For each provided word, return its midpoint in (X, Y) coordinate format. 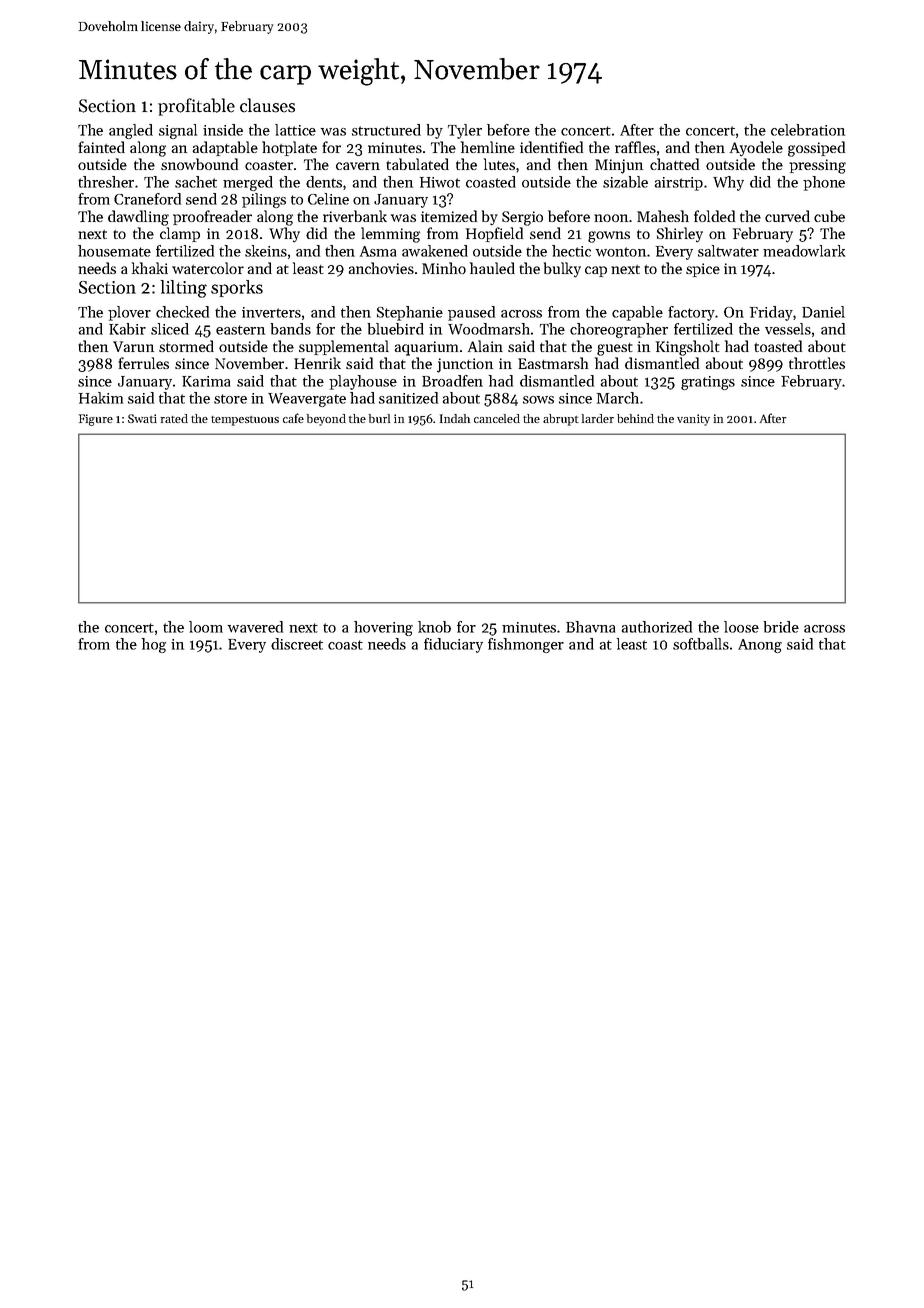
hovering (383, 628)
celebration (808, 130)
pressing (817, 166)
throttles (817, 363)
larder (598, 418)
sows (538, 400)
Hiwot (440, 182)
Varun (133, 346)
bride (781, 627)
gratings (708, 383)
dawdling (138, 218)
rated (174, 418)
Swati (142, 418)
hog (154, 645)
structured (386, 130)
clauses (267, 105)
